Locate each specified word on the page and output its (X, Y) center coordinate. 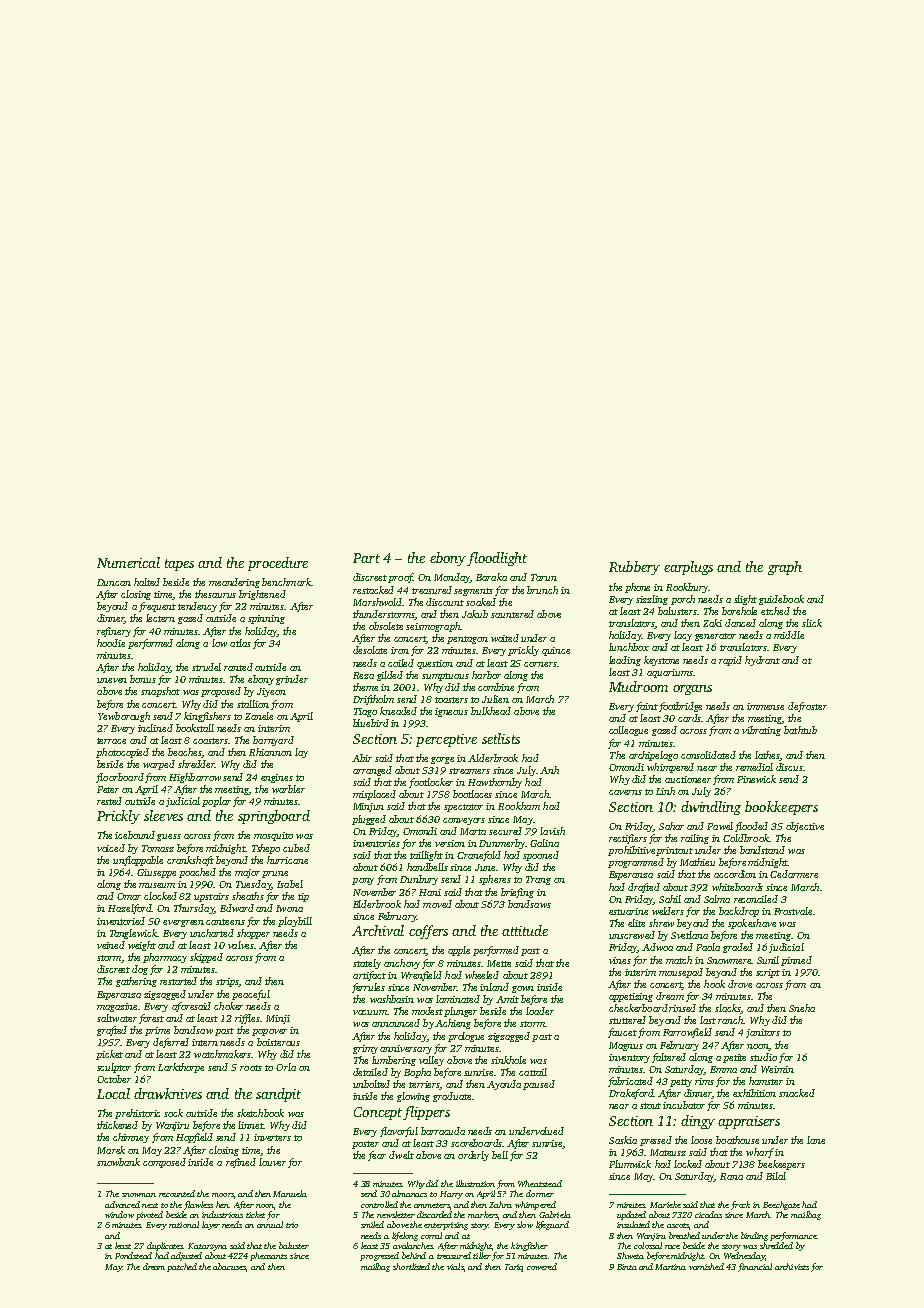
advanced (122, 1204)
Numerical (128, 562)
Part (366, 558)
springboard (274, 817)
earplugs (688, 568)
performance (793, 1236)
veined (111, 945)
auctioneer (688, 779)
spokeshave (752, 924)
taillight (426, 856)
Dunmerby (502, 844)
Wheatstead (540, 1183)
